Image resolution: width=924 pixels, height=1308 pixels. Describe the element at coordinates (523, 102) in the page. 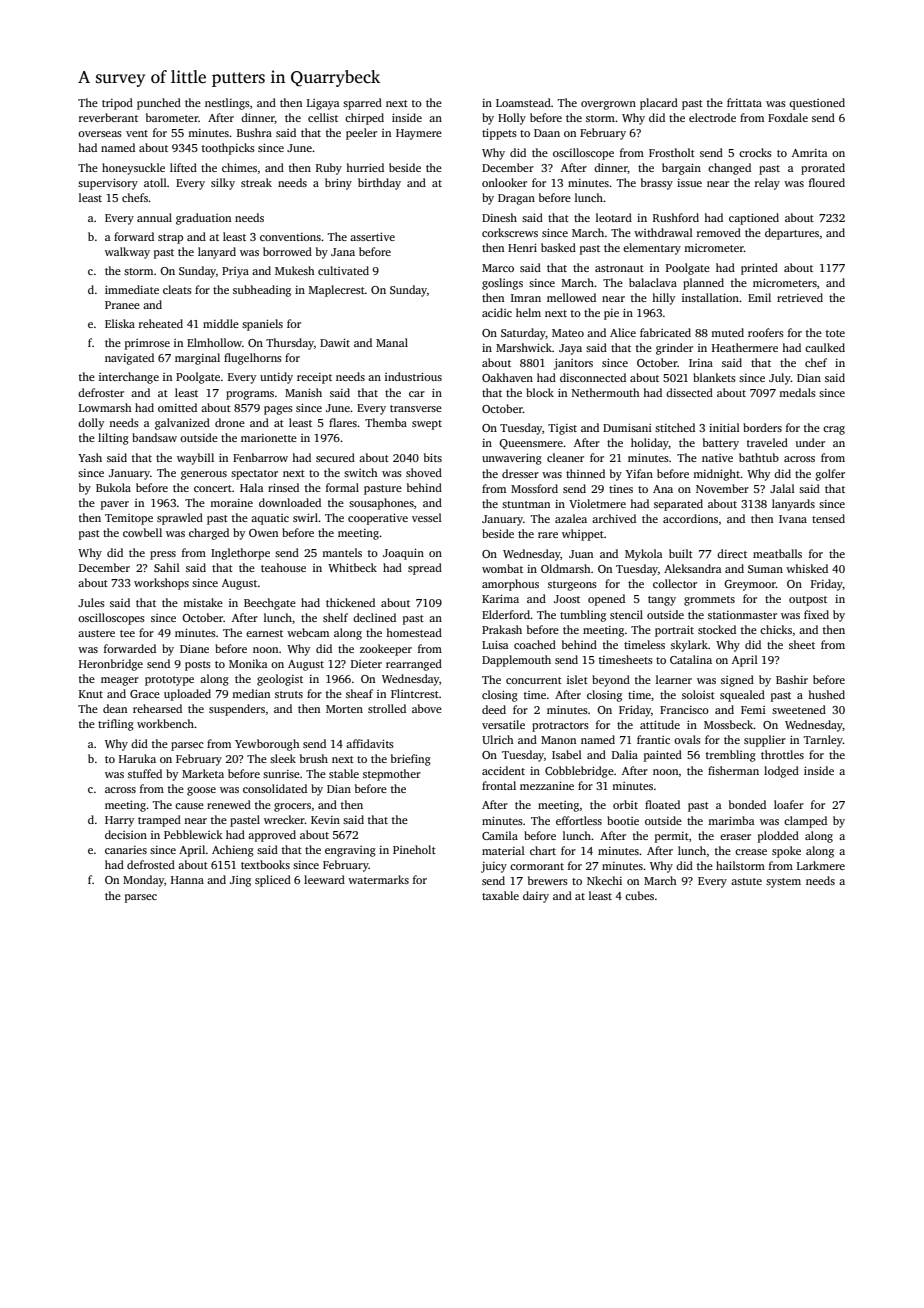

I see `Loamstead` at that location.
